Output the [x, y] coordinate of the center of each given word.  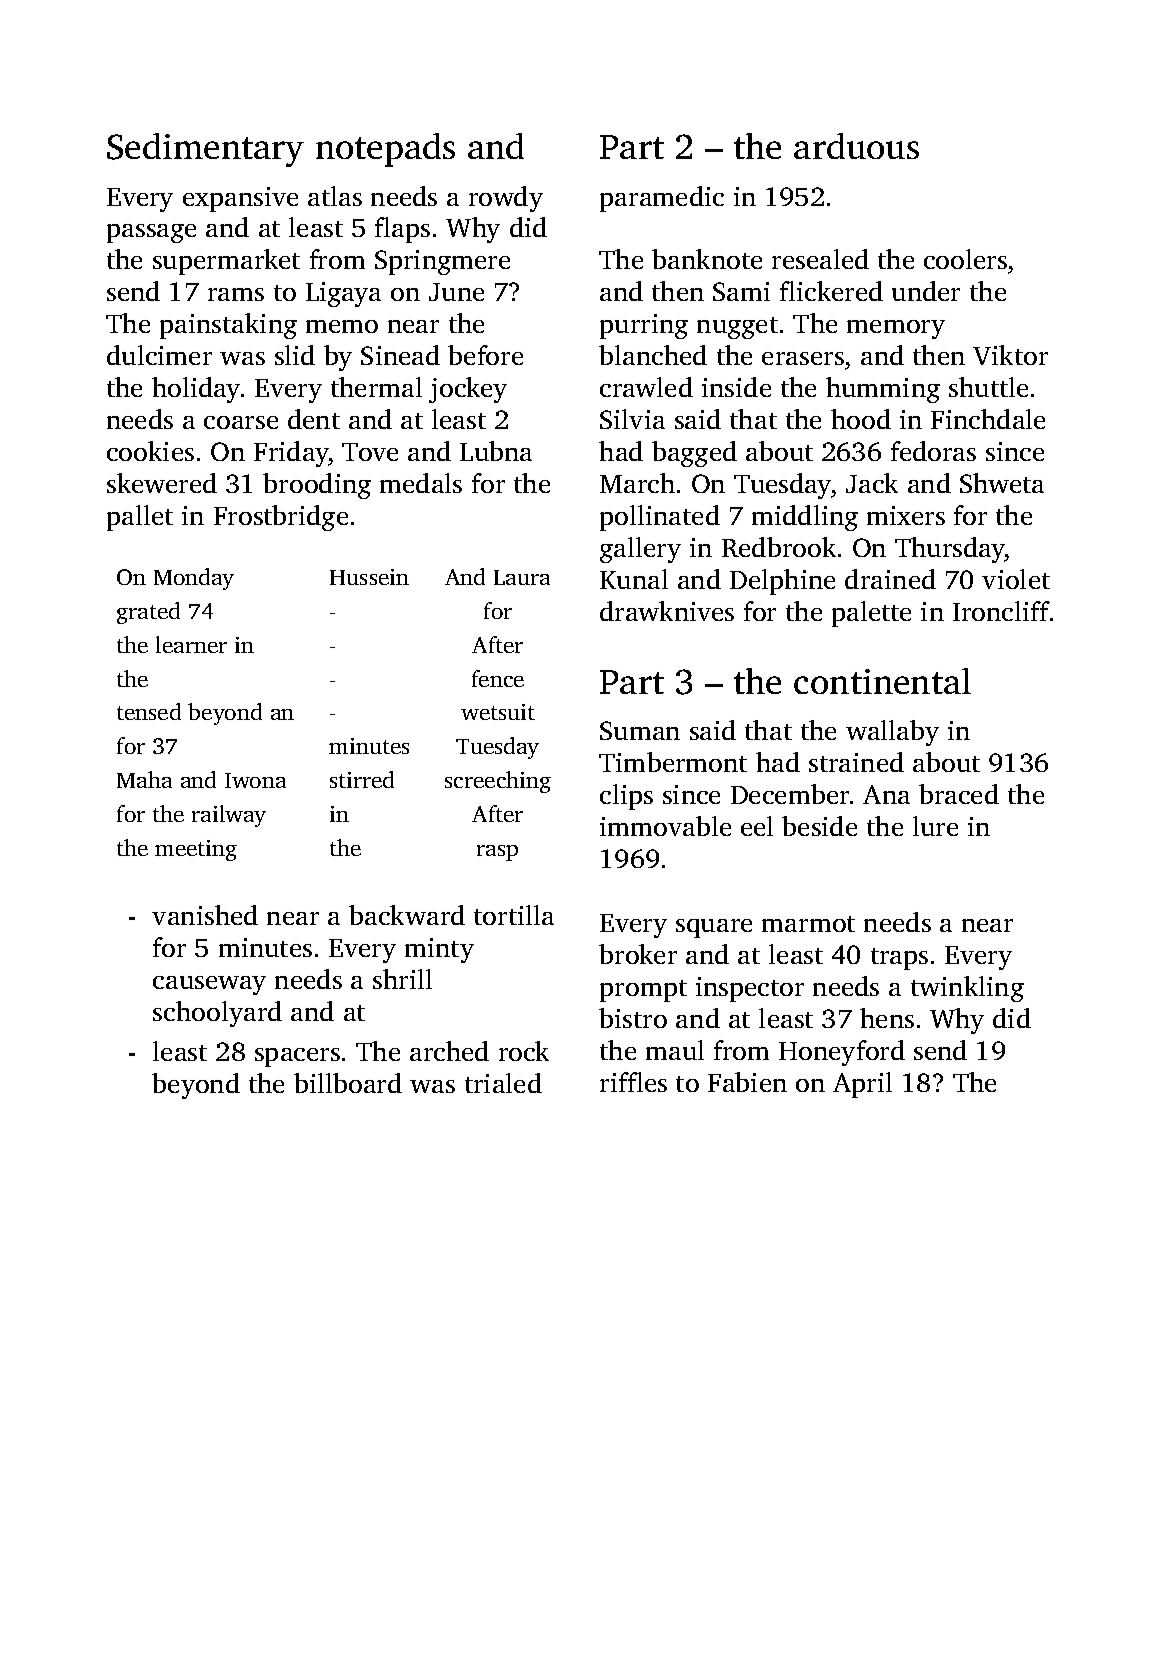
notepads [385, 150]
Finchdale [988, 419]
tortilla [514, 915]
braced [959, 794]
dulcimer [159, 355]
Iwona [255, 780]
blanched [653, 355]
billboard [348, 1083]
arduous [856, 146]
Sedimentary [205, 150]
